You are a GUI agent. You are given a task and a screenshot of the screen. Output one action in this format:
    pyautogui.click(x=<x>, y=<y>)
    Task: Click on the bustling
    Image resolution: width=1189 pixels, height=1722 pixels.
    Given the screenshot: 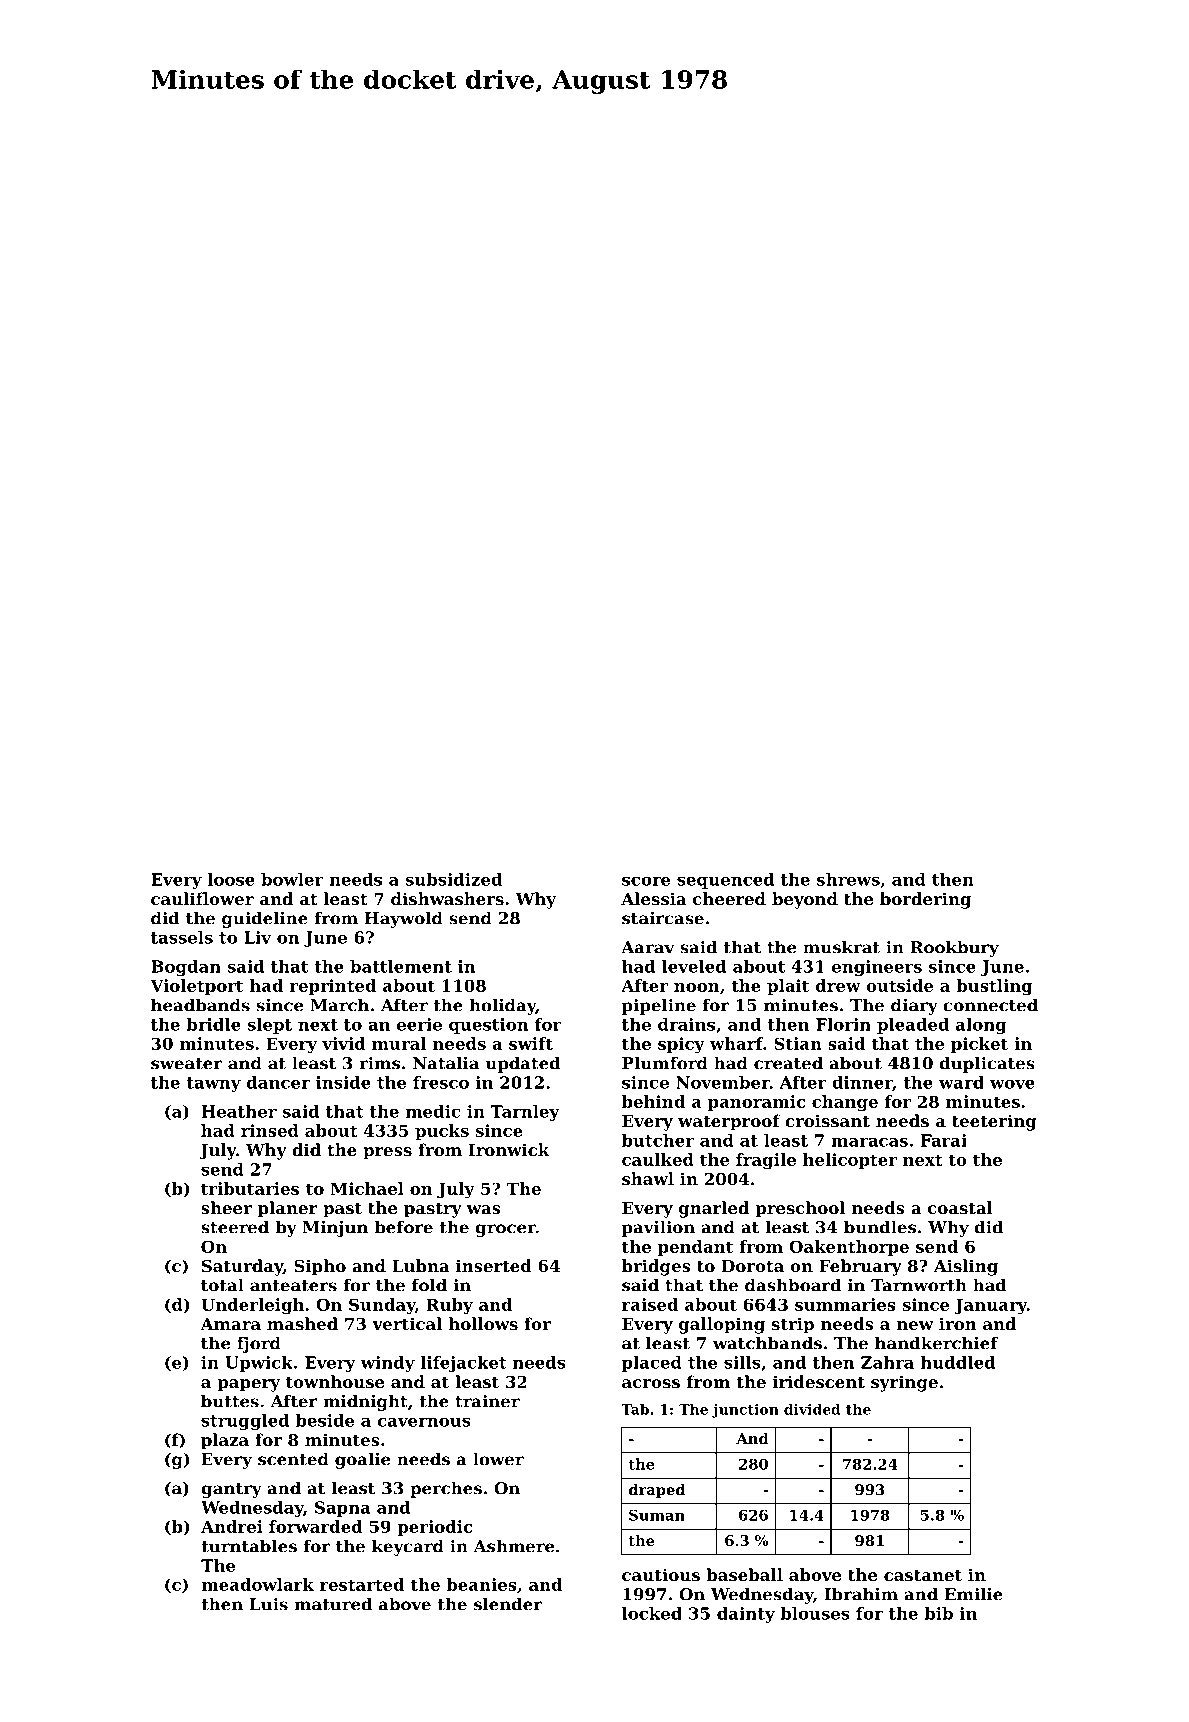 What is the action you would take?
    pyautogui.click(x=994, y=987)
